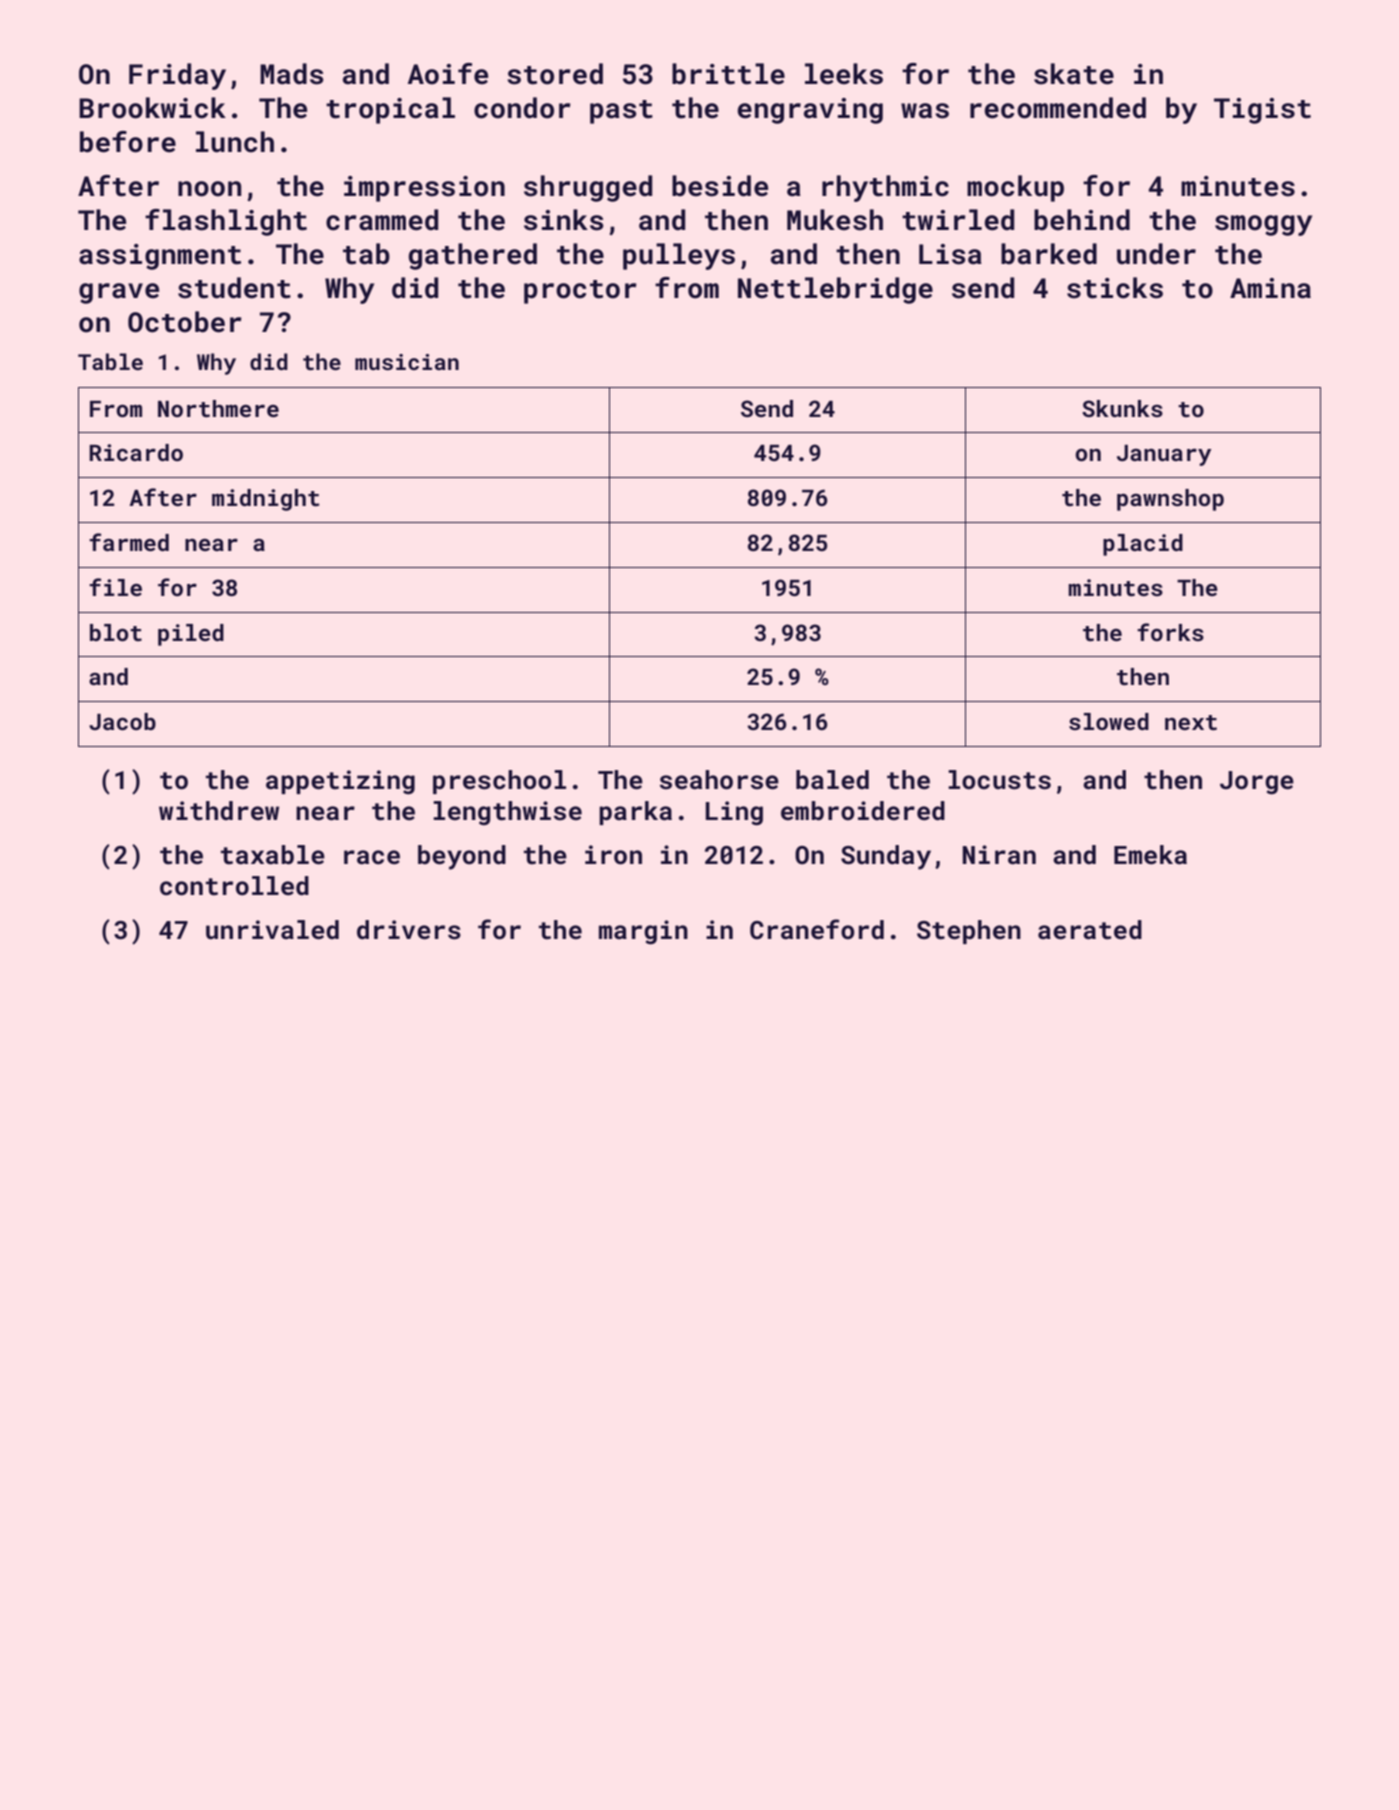  Describe the element at coordinates (234, 886) in the image. I see `controlled` at that location.
